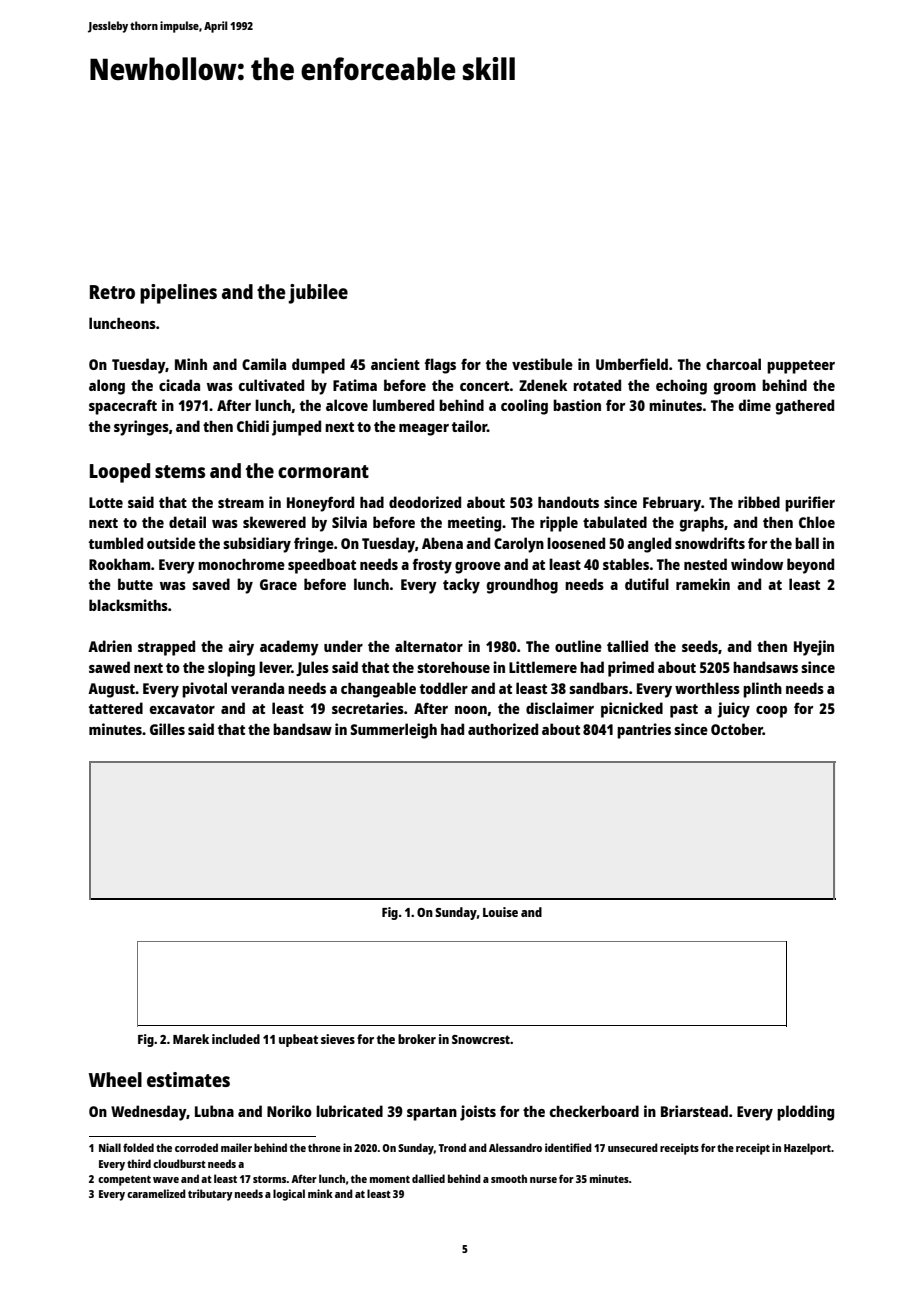 The width and height of the page is (924, 1308). I want to click on dumped, so click(318, 366).
